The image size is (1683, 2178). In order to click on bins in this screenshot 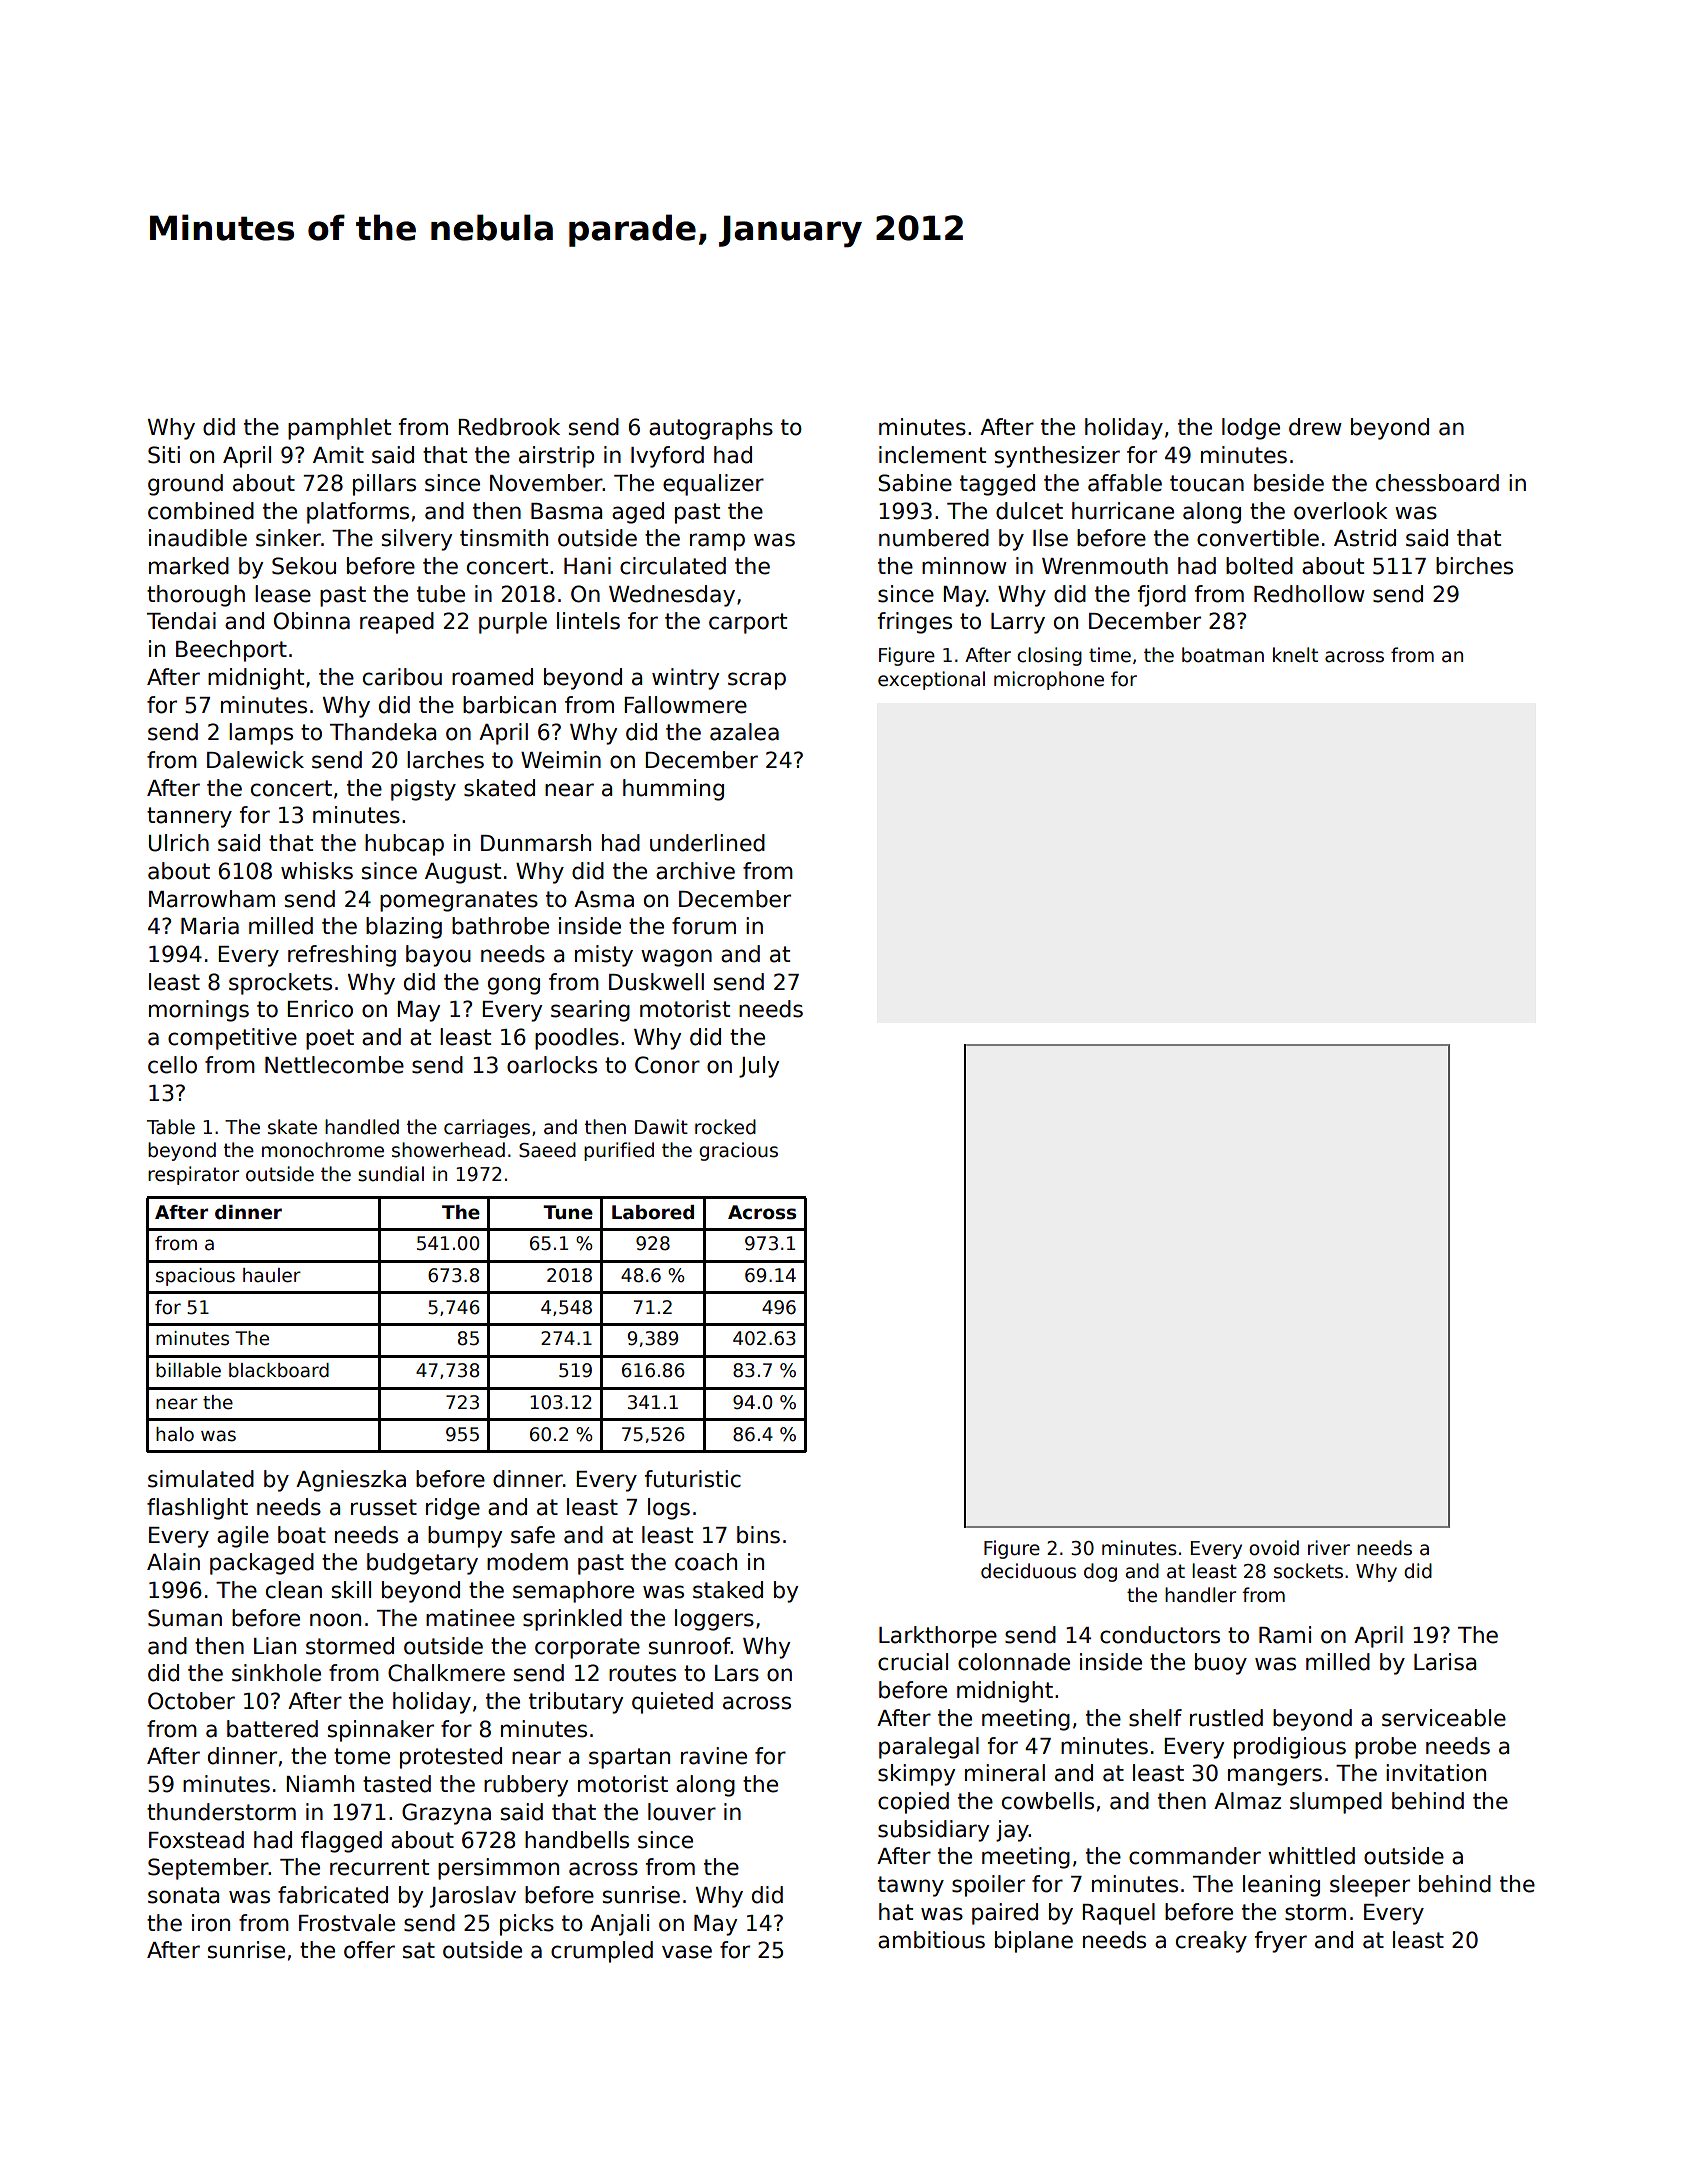, I will do `click(758, 1535)`.
